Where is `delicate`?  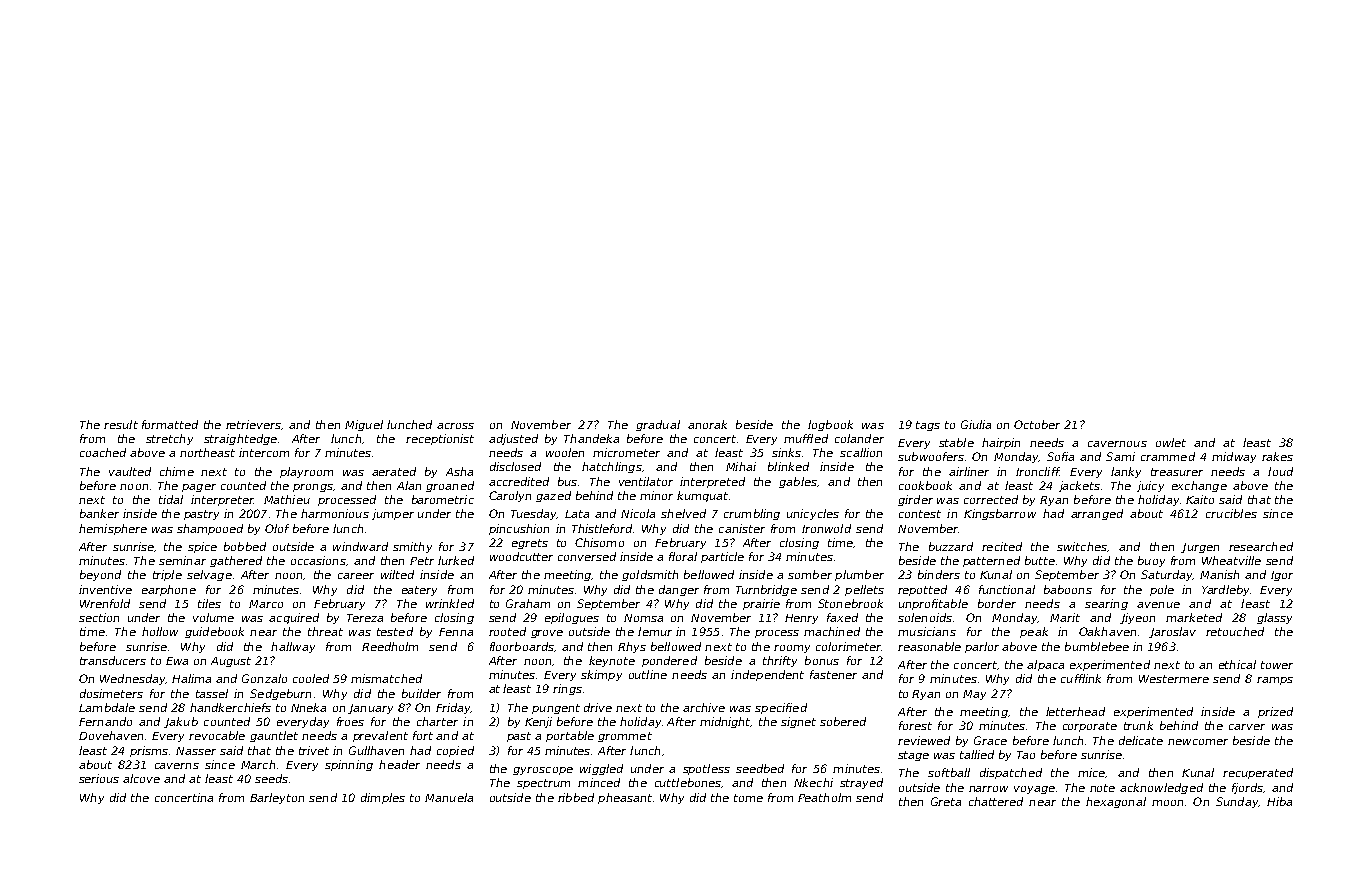
delicate is located at coordinates (1141, 740).
